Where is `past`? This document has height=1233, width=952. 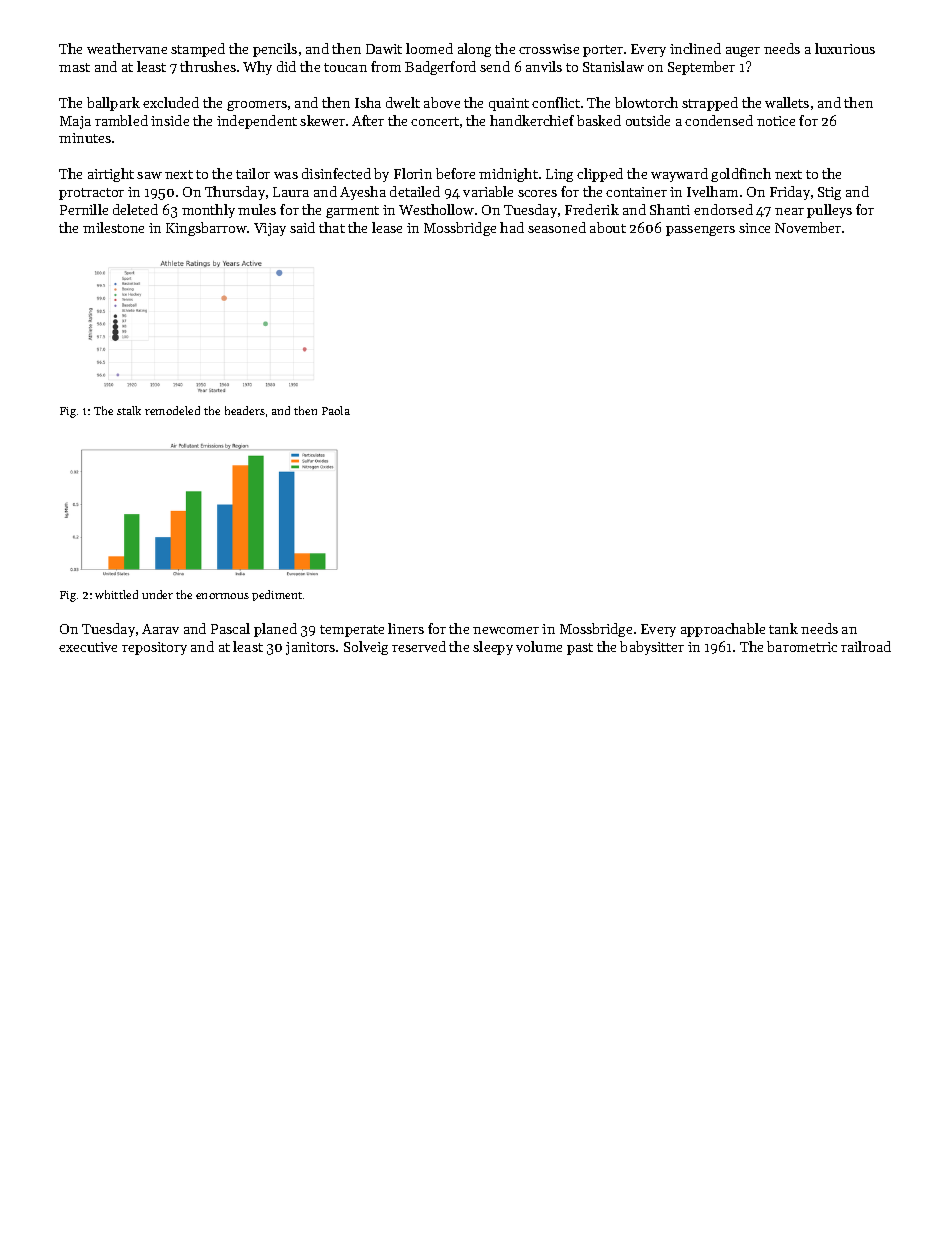 past is located at coordinates (580, 649).
